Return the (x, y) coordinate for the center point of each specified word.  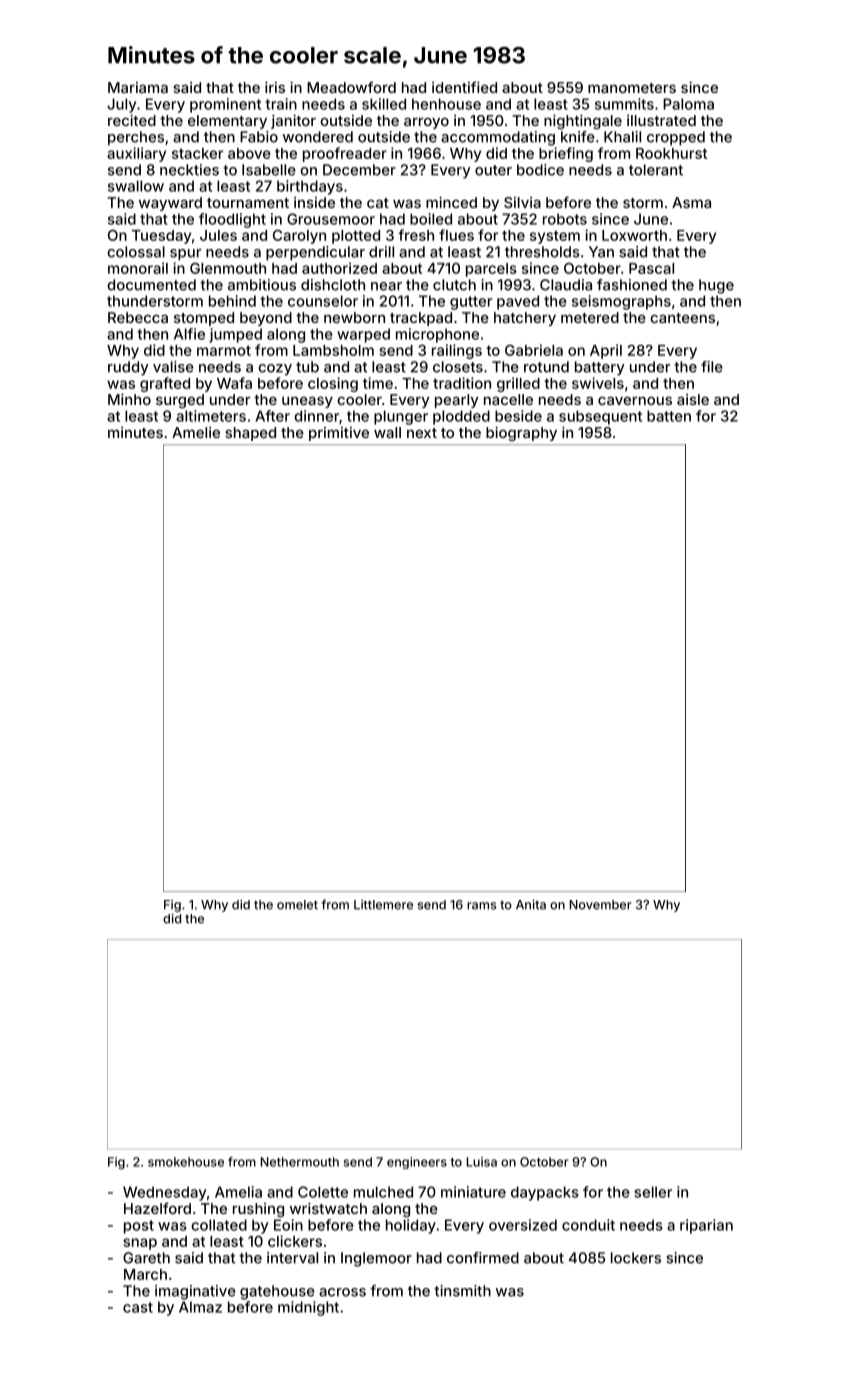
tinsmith (462, 1291)
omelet (297, 905)
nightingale (583, 121)
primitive (339, 434)
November (601, 905)
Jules (218, 235)
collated (219, 1225)
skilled (384, 104)
